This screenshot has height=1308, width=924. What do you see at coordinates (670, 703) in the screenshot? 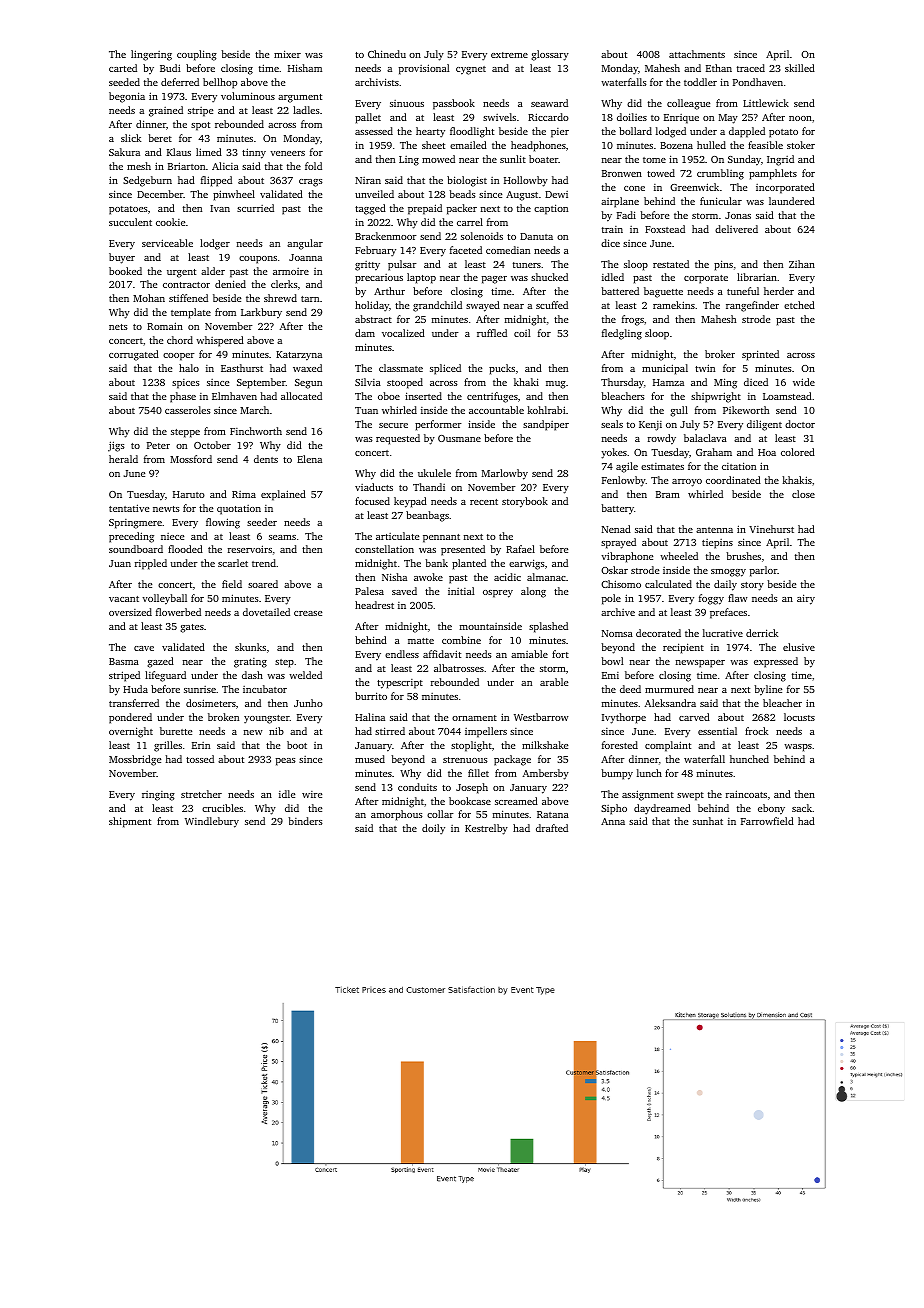
I see `Aleksandra` at bounding box center [670, 703].
